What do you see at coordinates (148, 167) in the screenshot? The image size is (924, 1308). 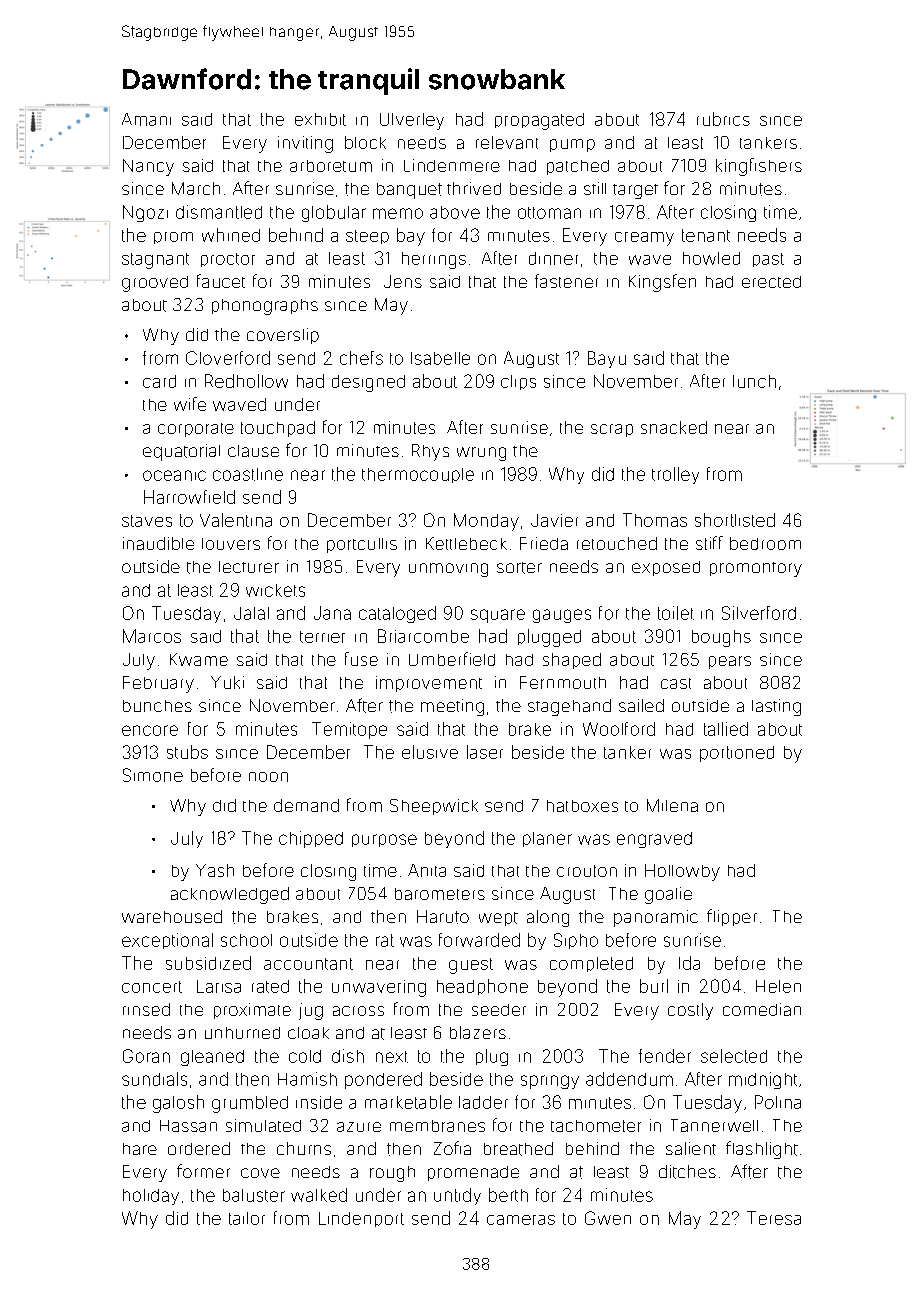 I see `Nancy` at bounding box center [148, 167].
